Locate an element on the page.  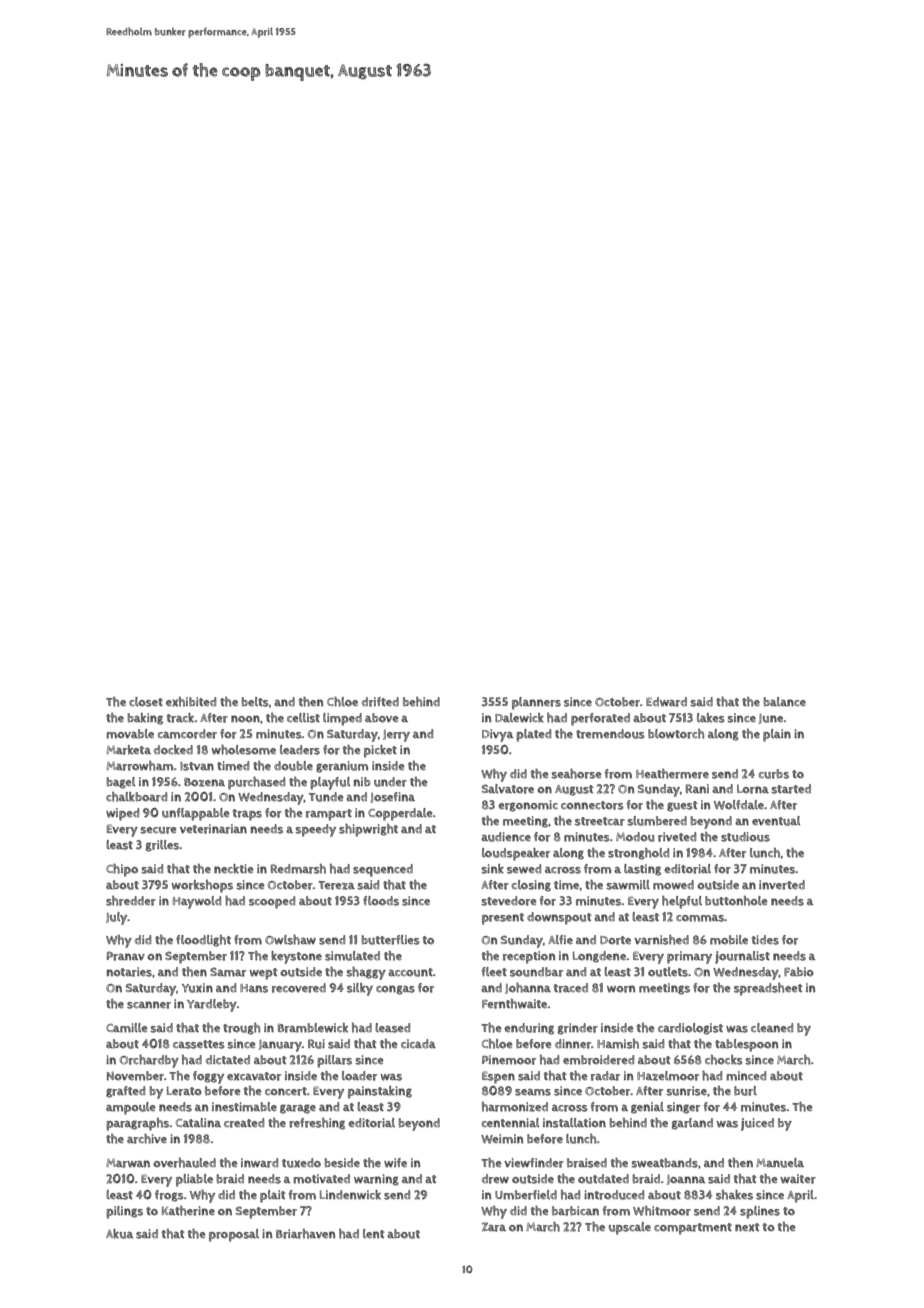
Briarhaven is located at coordinates (305, 1234).
